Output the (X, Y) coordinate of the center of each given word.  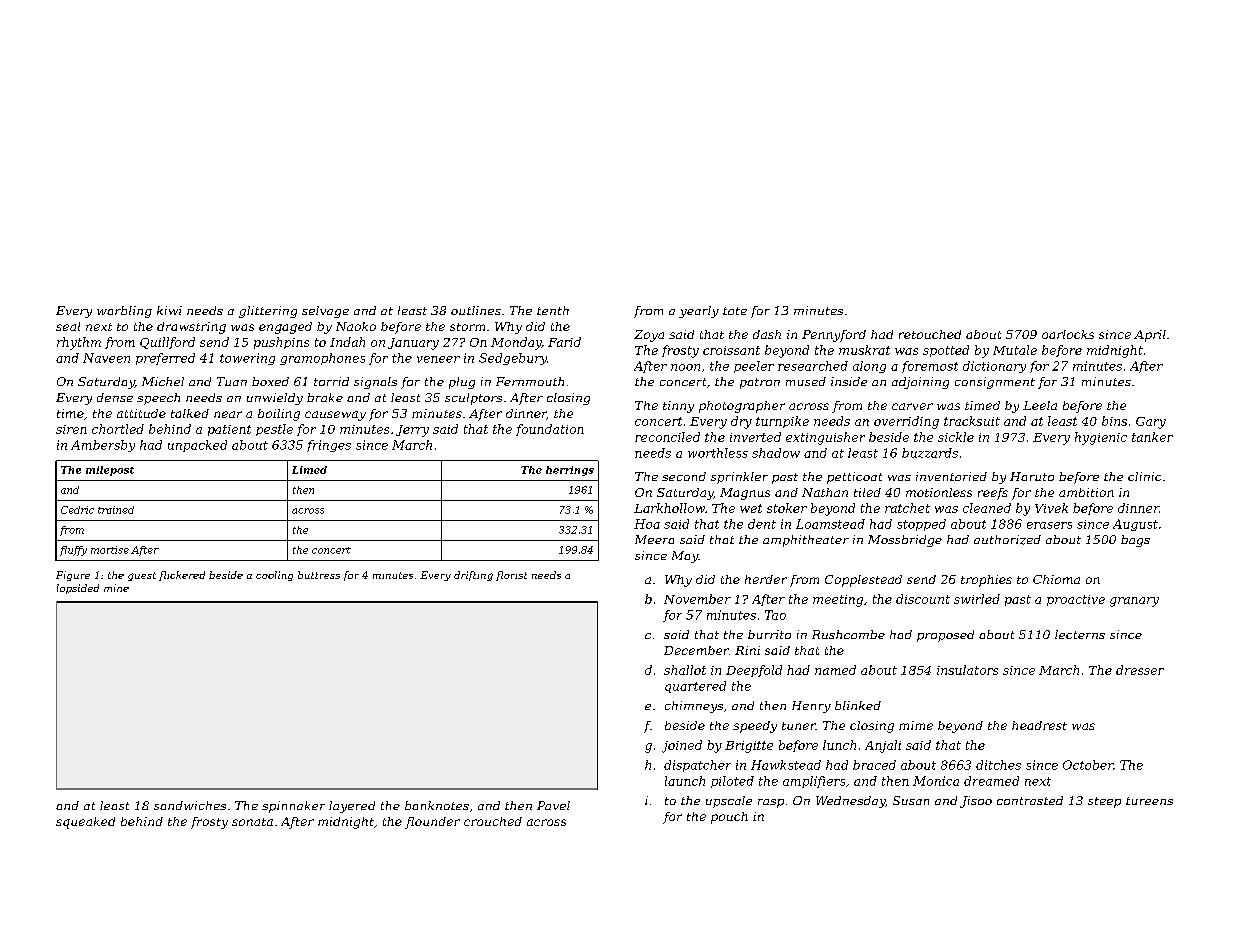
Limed (309, 470)
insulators (967, 670)
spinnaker (293, 807)
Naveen (106, 358)
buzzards (930, 453)
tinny (678, 407)
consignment (995, 383)
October (1088, 765)
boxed (270, 381)
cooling (274, 576)
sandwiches (190, 805)
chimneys (694, 707)
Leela (1040, 405)
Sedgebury (513, 359)
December (696, 650)
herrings (570, 471)
